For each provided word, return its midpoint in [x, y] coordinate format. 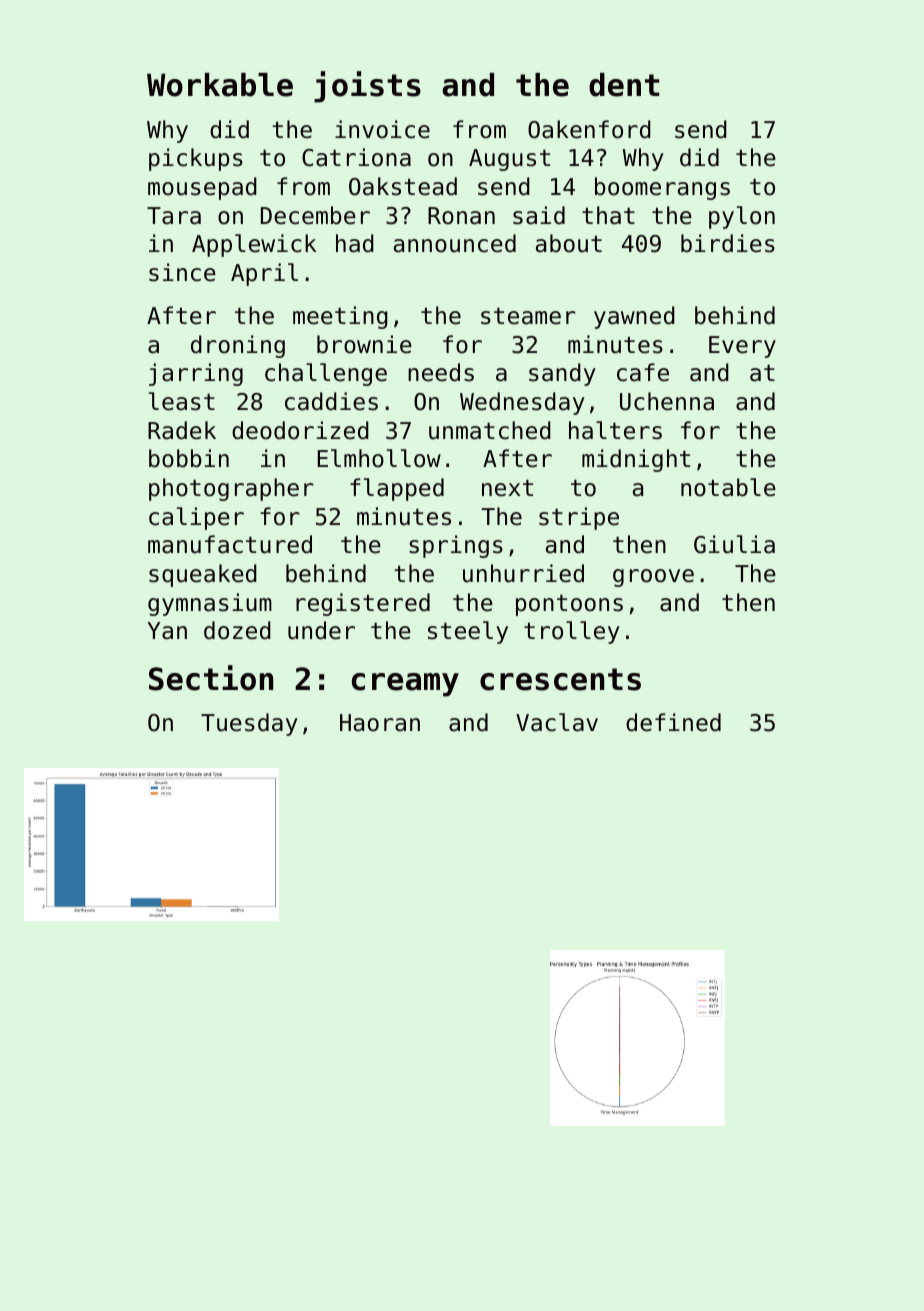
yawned [634, 317]
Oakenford [589, 129]
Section [211, 678]
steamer [528, 316]
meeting [340, 317]
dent [624, 85]
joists [367, 87]
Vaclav [557, 722]
